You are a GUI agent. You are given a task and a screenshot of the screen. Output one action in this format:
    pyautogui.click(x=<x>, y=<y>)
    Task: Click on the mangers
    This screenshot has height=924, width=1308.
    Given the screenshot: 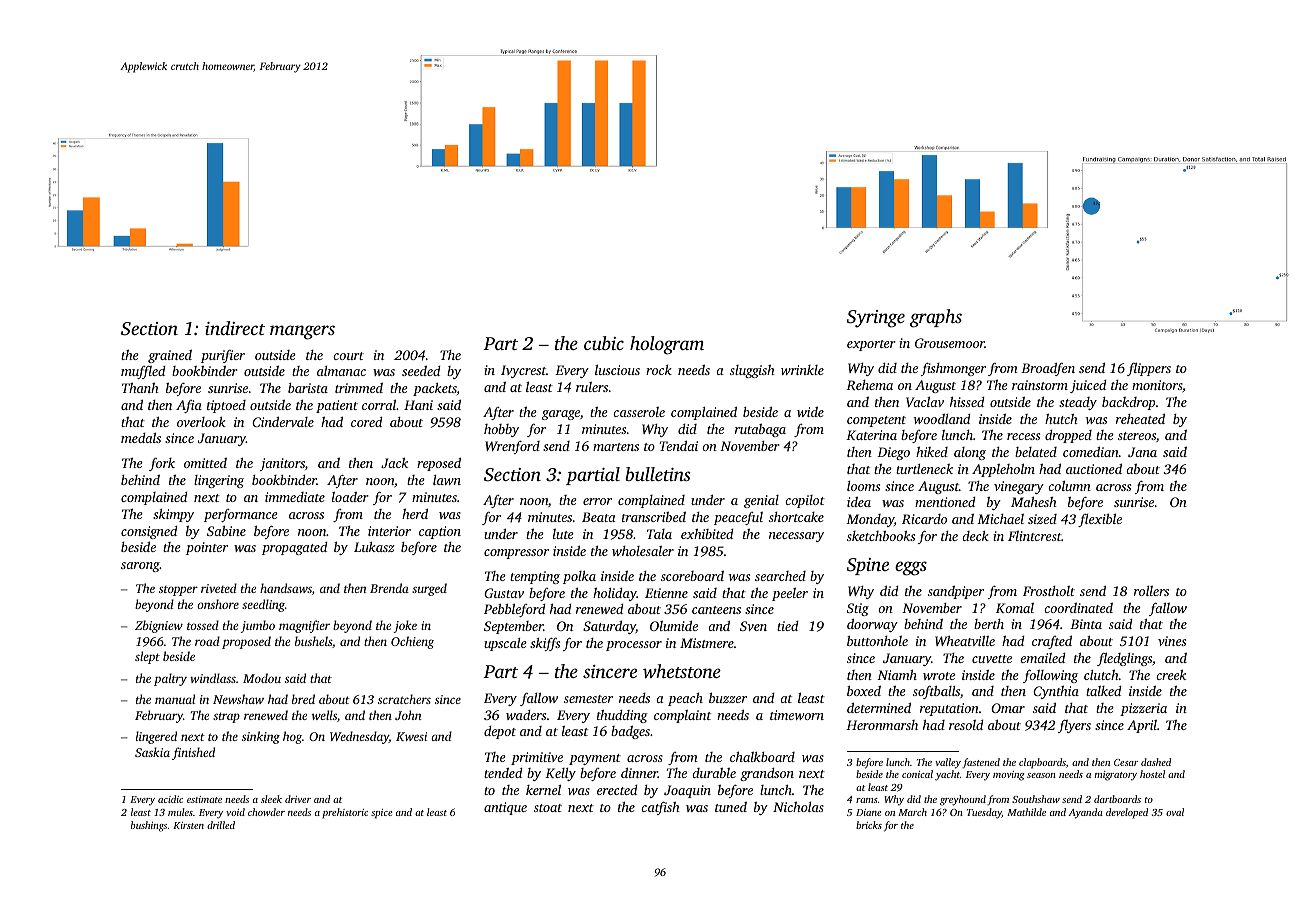 What is the action you would take?
    pyautogui.click(x=302, y=332)
